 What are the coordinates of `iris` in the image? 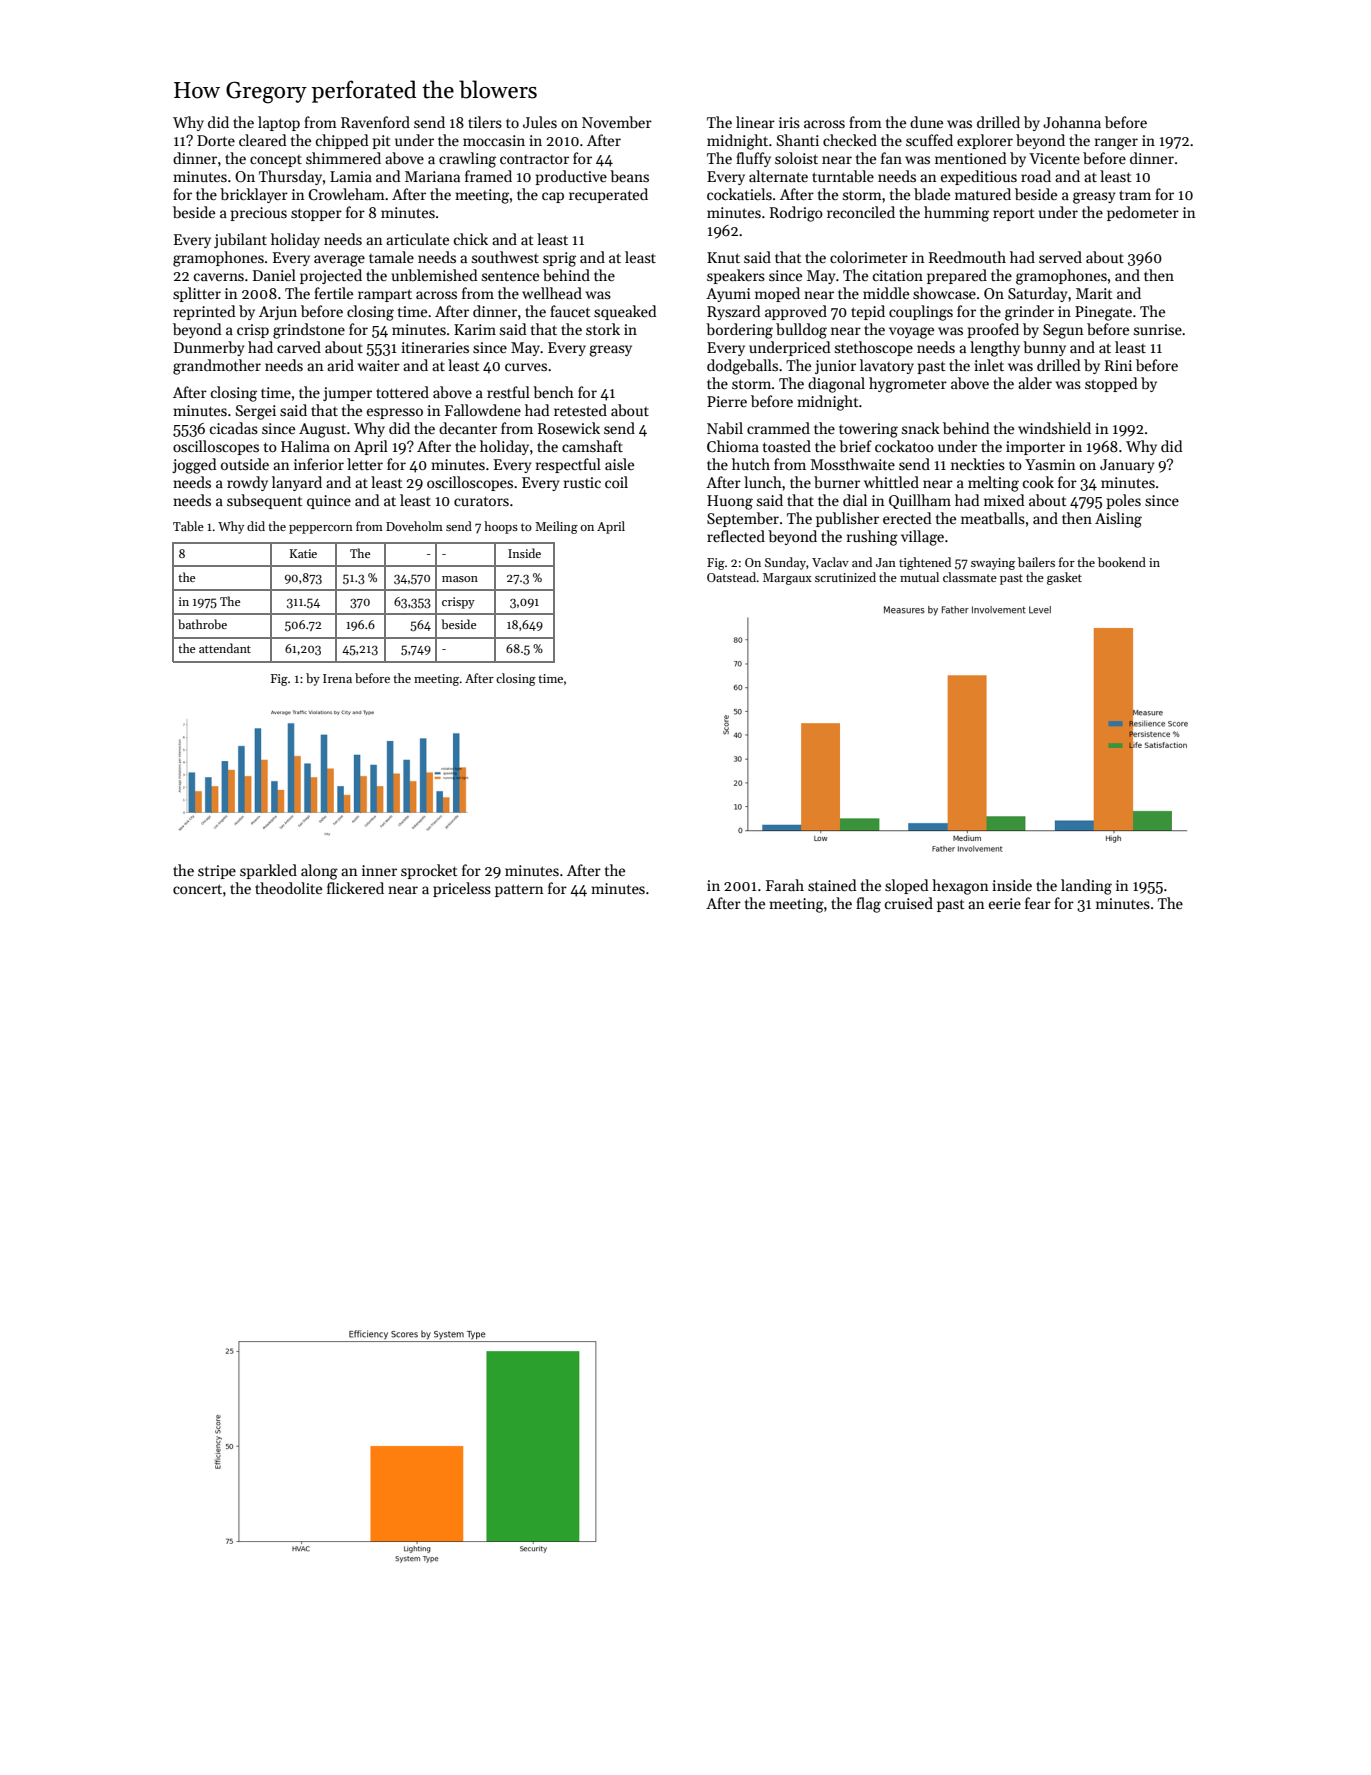 It's located at (789, 122).
